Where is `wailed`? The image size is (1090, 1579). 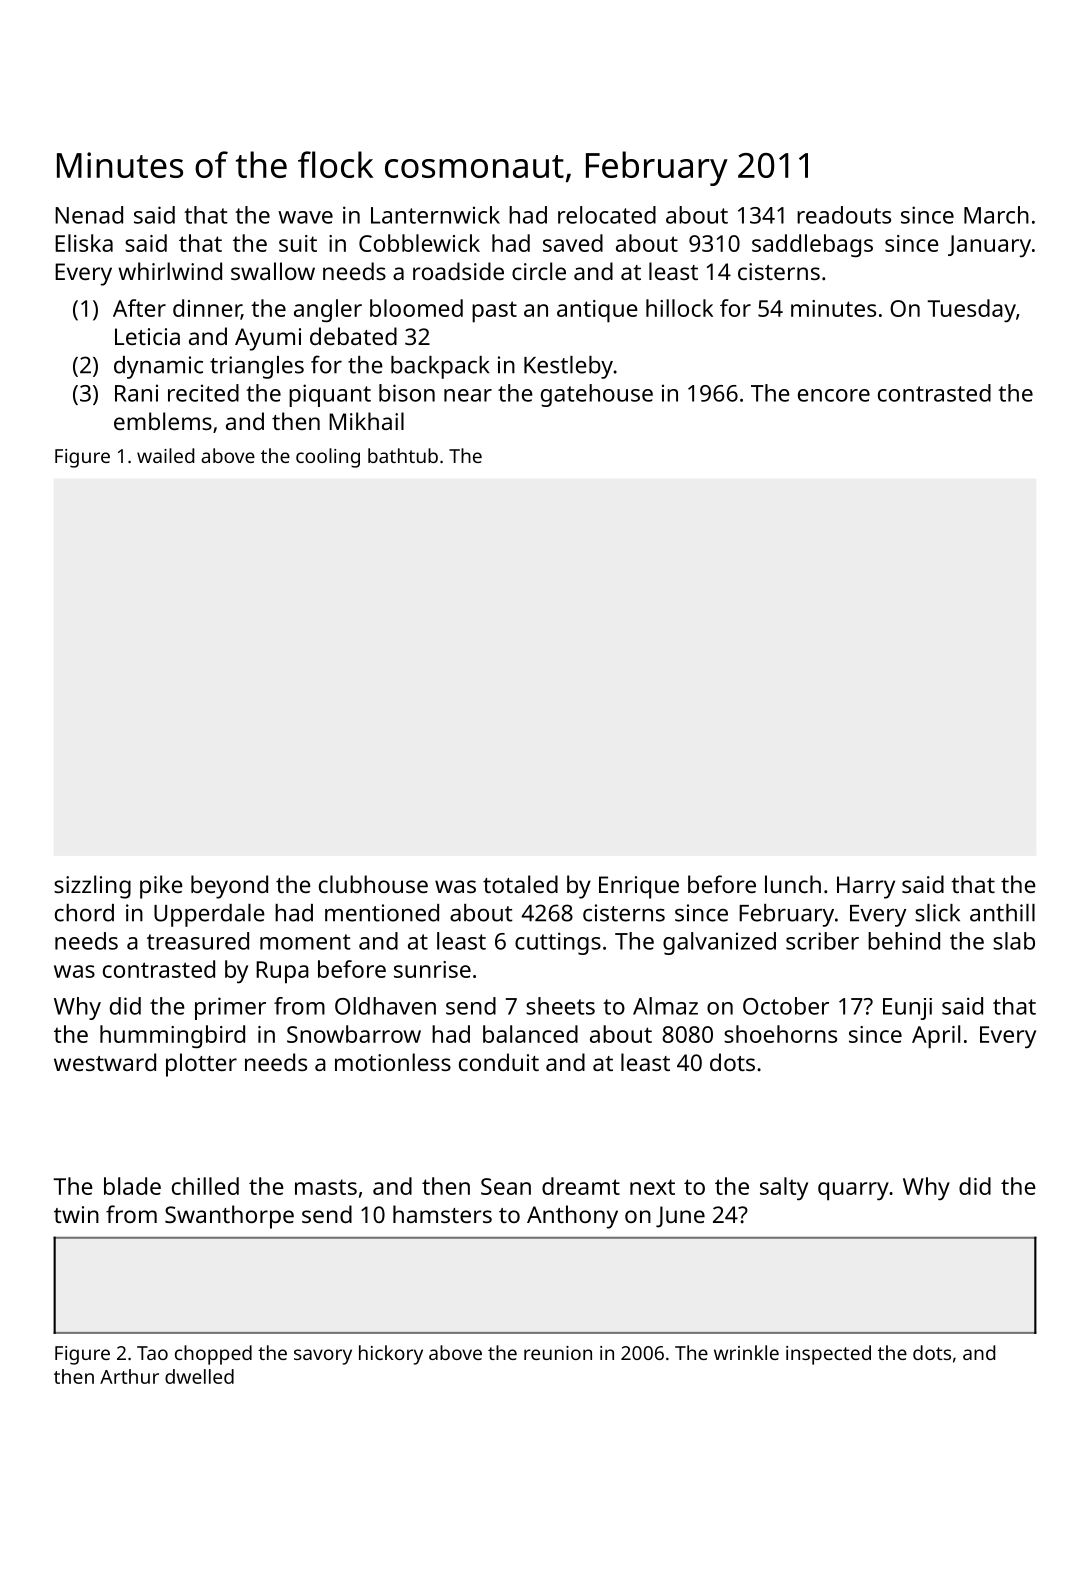
wailed is located at coordinates (165, 455).
